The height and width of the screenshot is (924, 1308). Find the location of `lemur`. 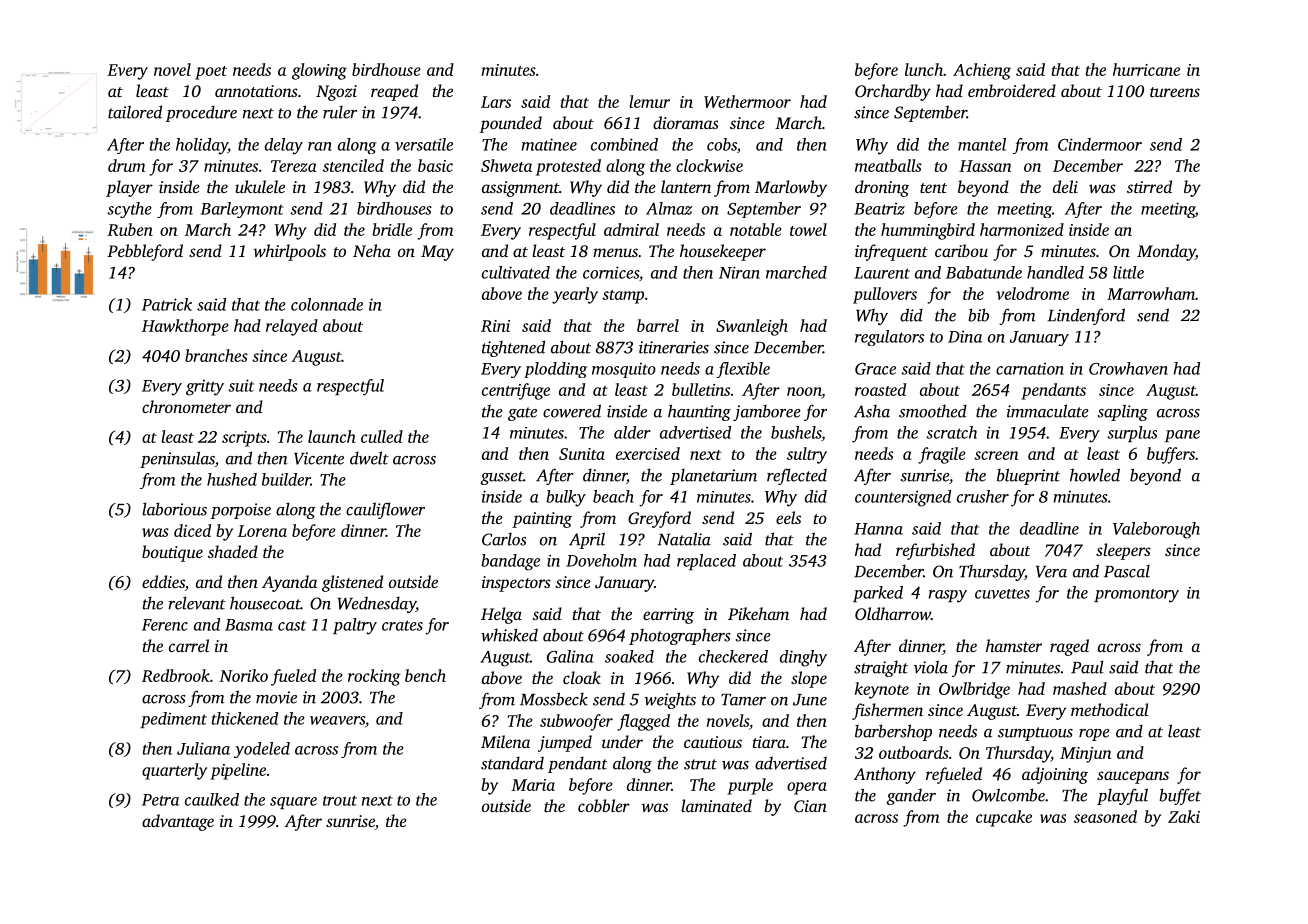

lemur is located at coordinates (649, 101).
